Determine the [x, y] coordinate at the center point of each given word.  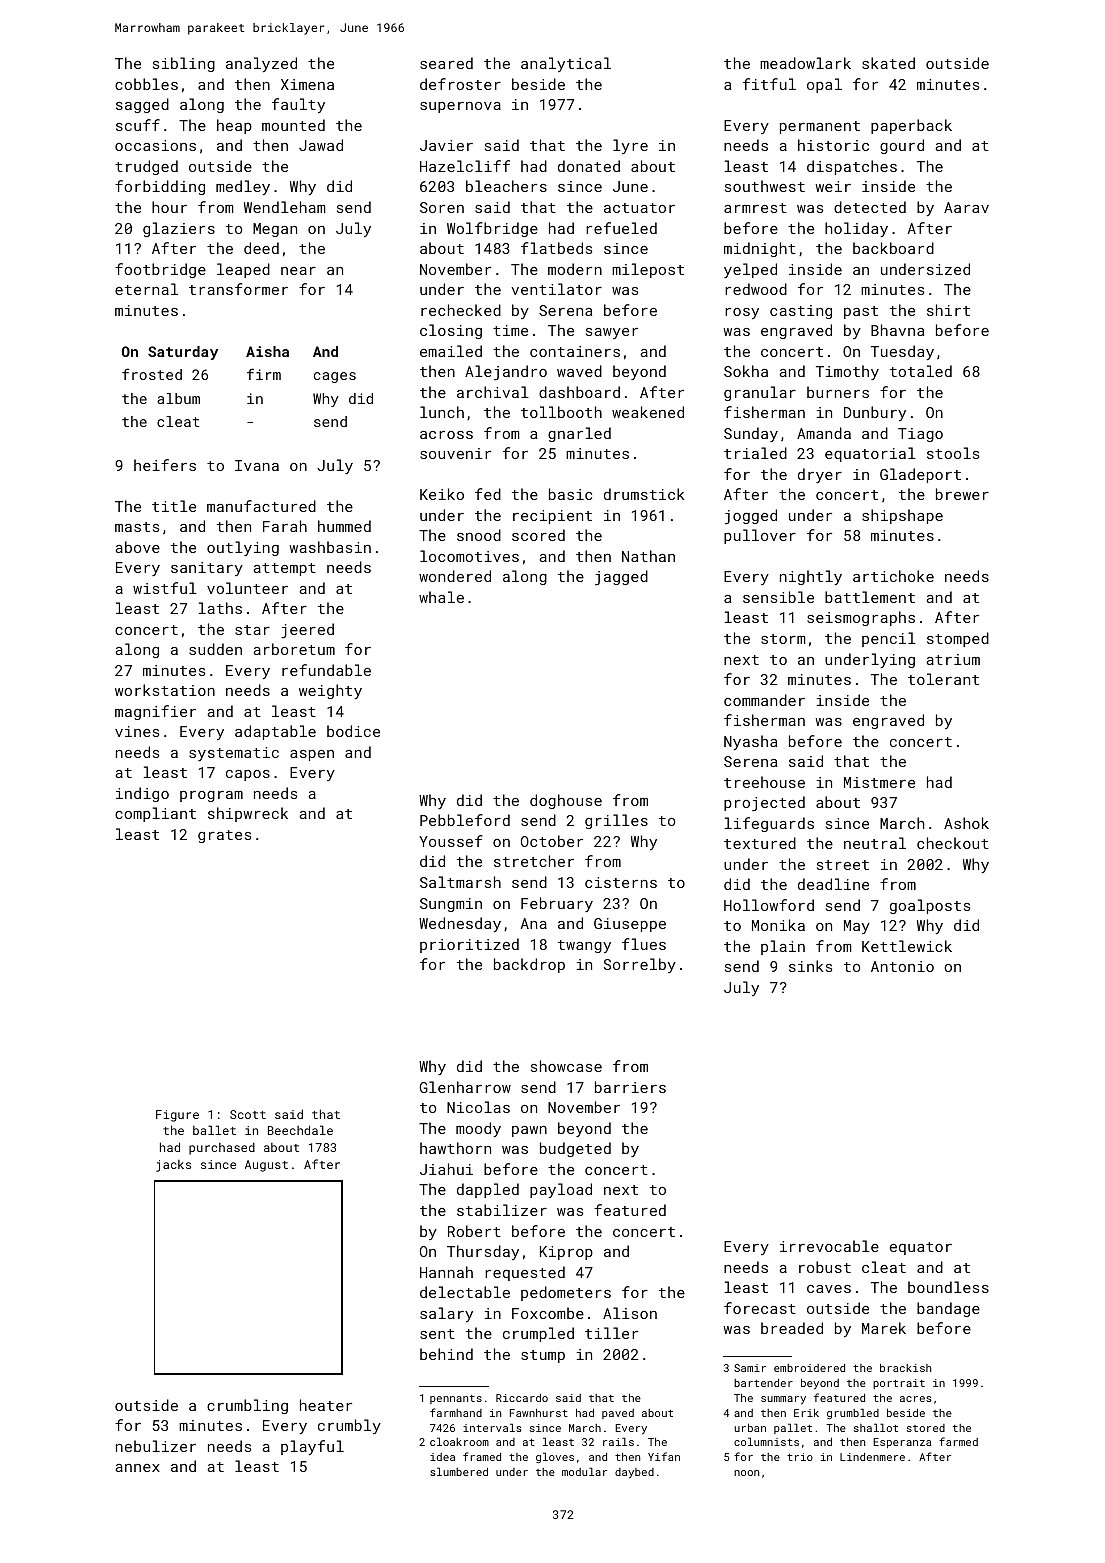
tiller [611, 1333]
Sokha [746, 371]
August [266, 1166]
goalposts [930, 906]
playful [312, 1447]
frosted [152, 374]
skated [888, 63]
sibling [184, 64]
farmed [958, 1441]
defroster [460, 84]
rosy [742, 313]
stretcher [534, 861]
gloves [555, 1457]
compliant [155, 814]
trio [800, 1457]
